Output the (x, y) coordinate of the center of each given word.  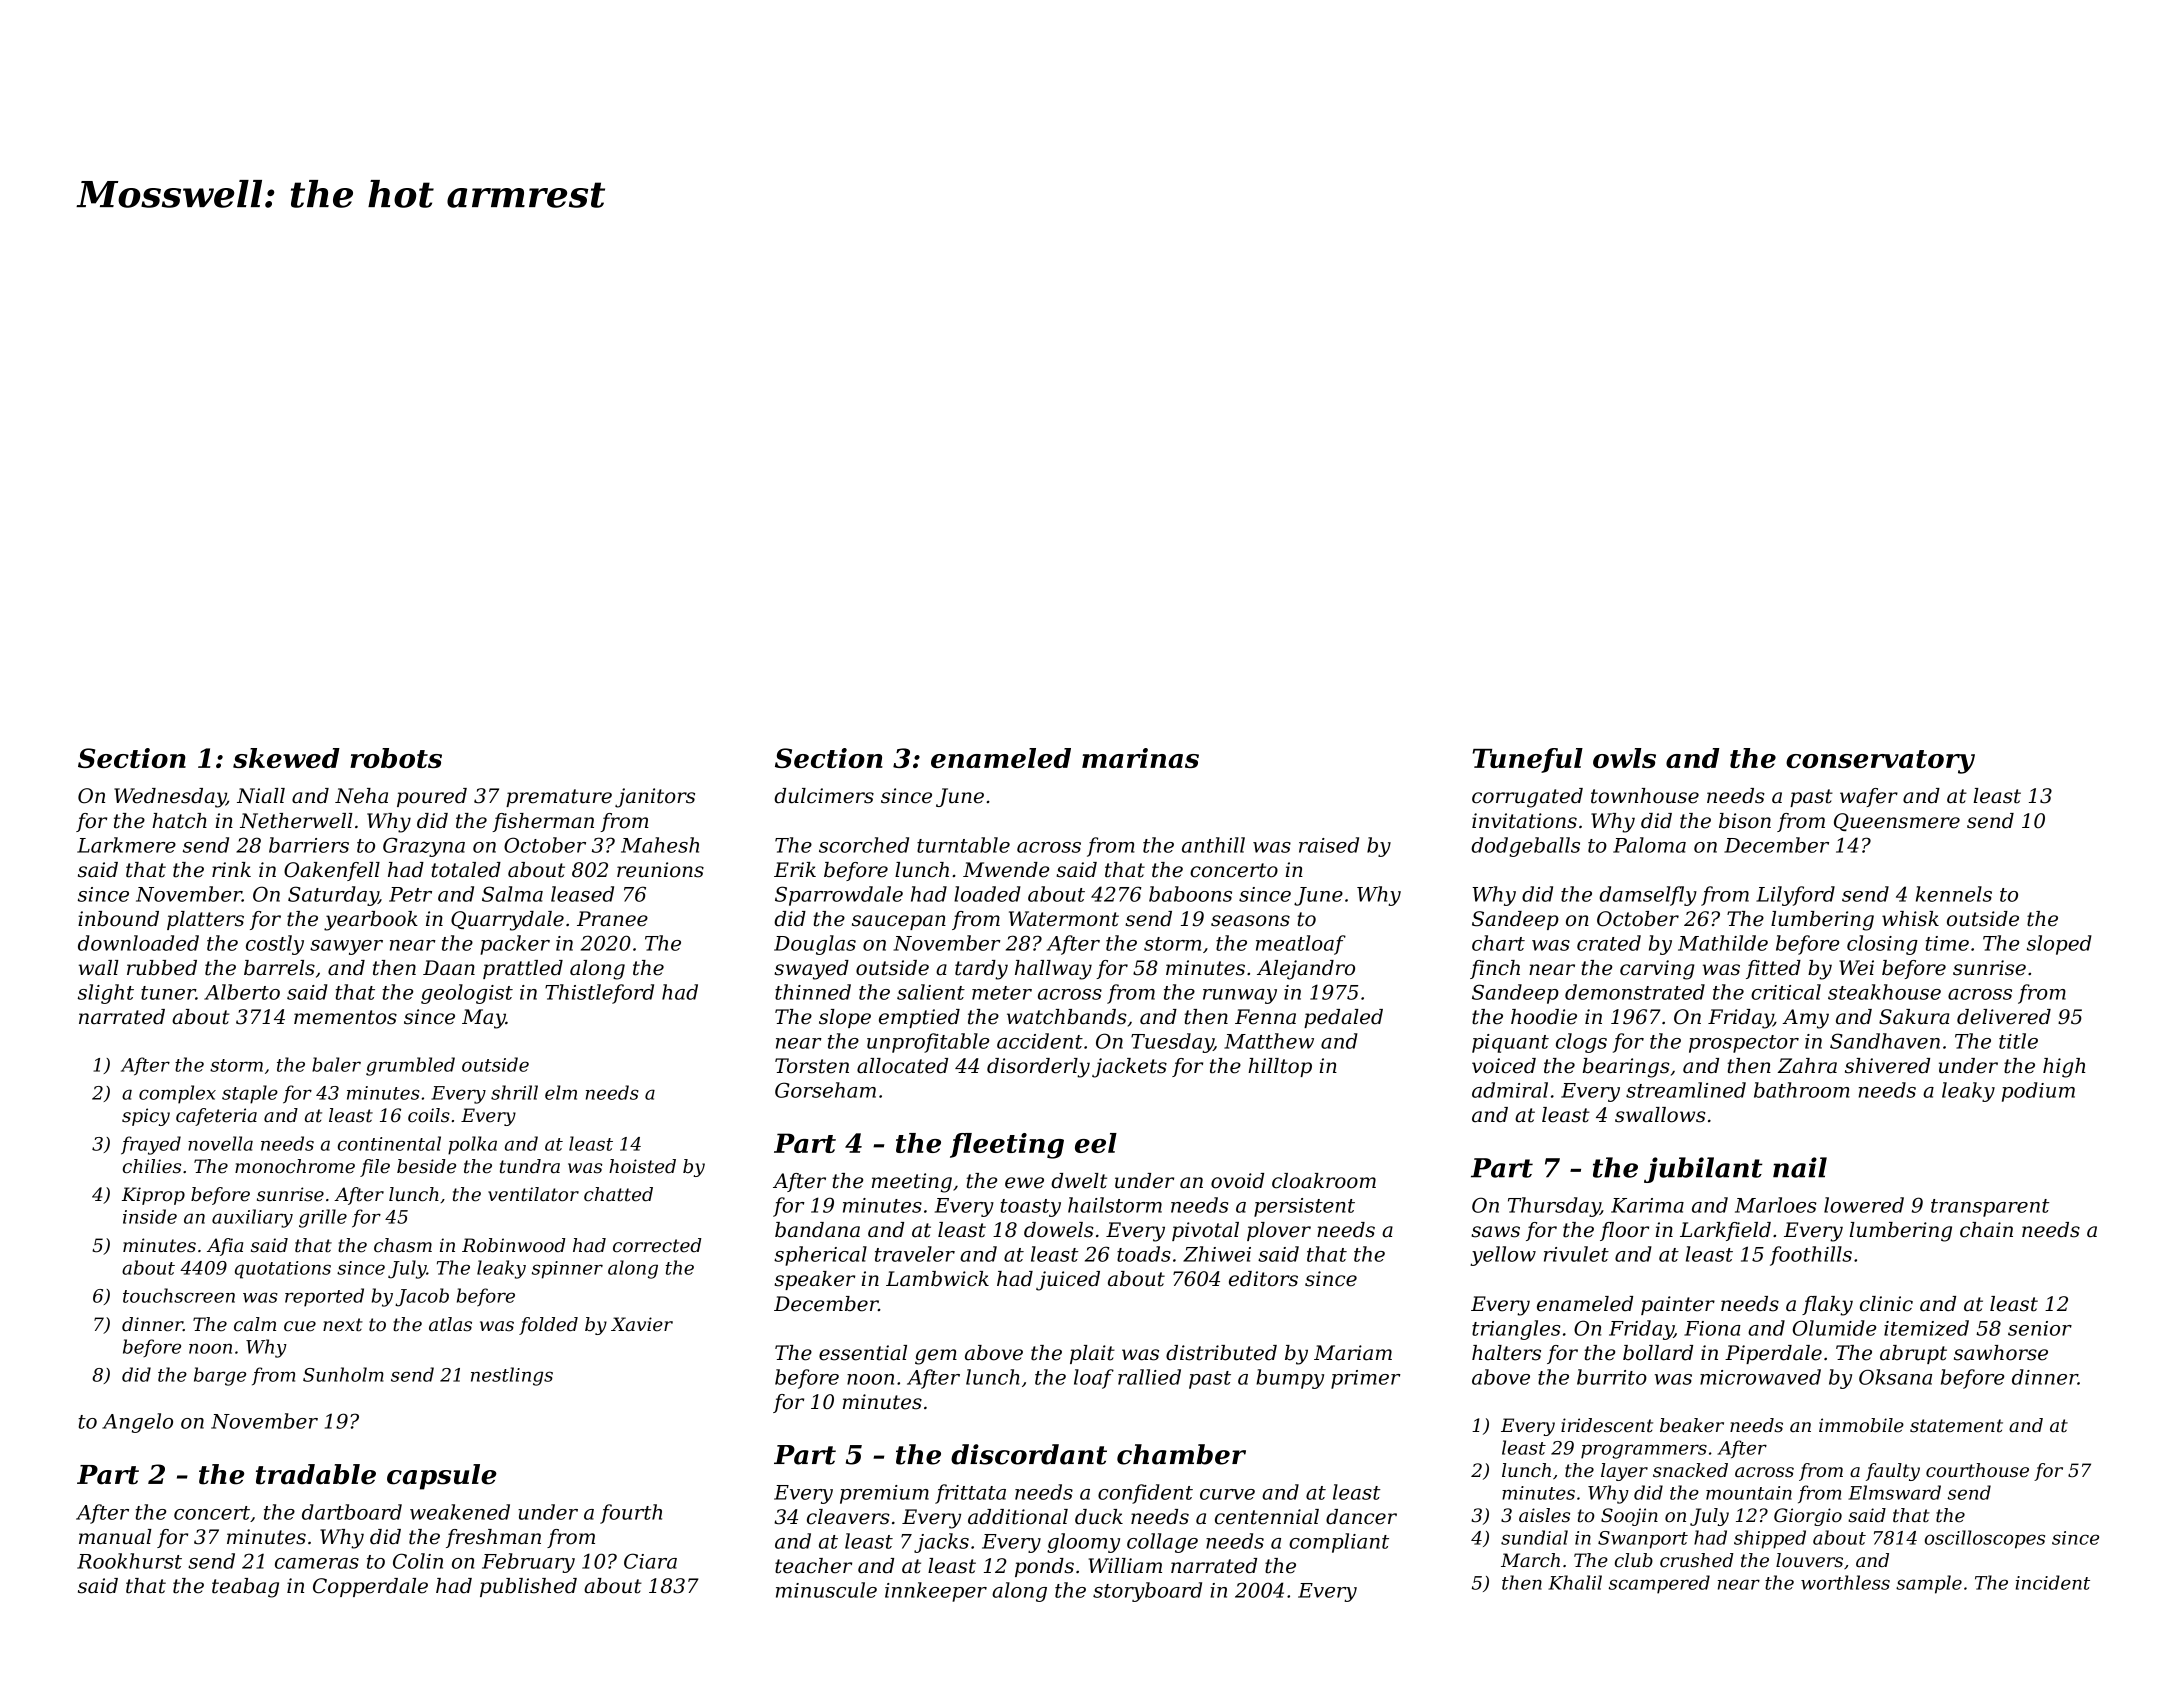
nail (1800, 1167)
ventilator (533, 1194)
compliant (1339, 1543)
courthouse (1977, 1470)
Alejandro (1306, 970)
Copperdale (370, 1587)
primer (1366, 1379)
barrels (279, 968)
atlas (450, 1324)
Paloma (1649, 845)
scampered (1659, 1584)
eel (1096, 1143)
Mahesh (660, 845)
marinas (1140, 758)
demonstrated (1635, 992)
